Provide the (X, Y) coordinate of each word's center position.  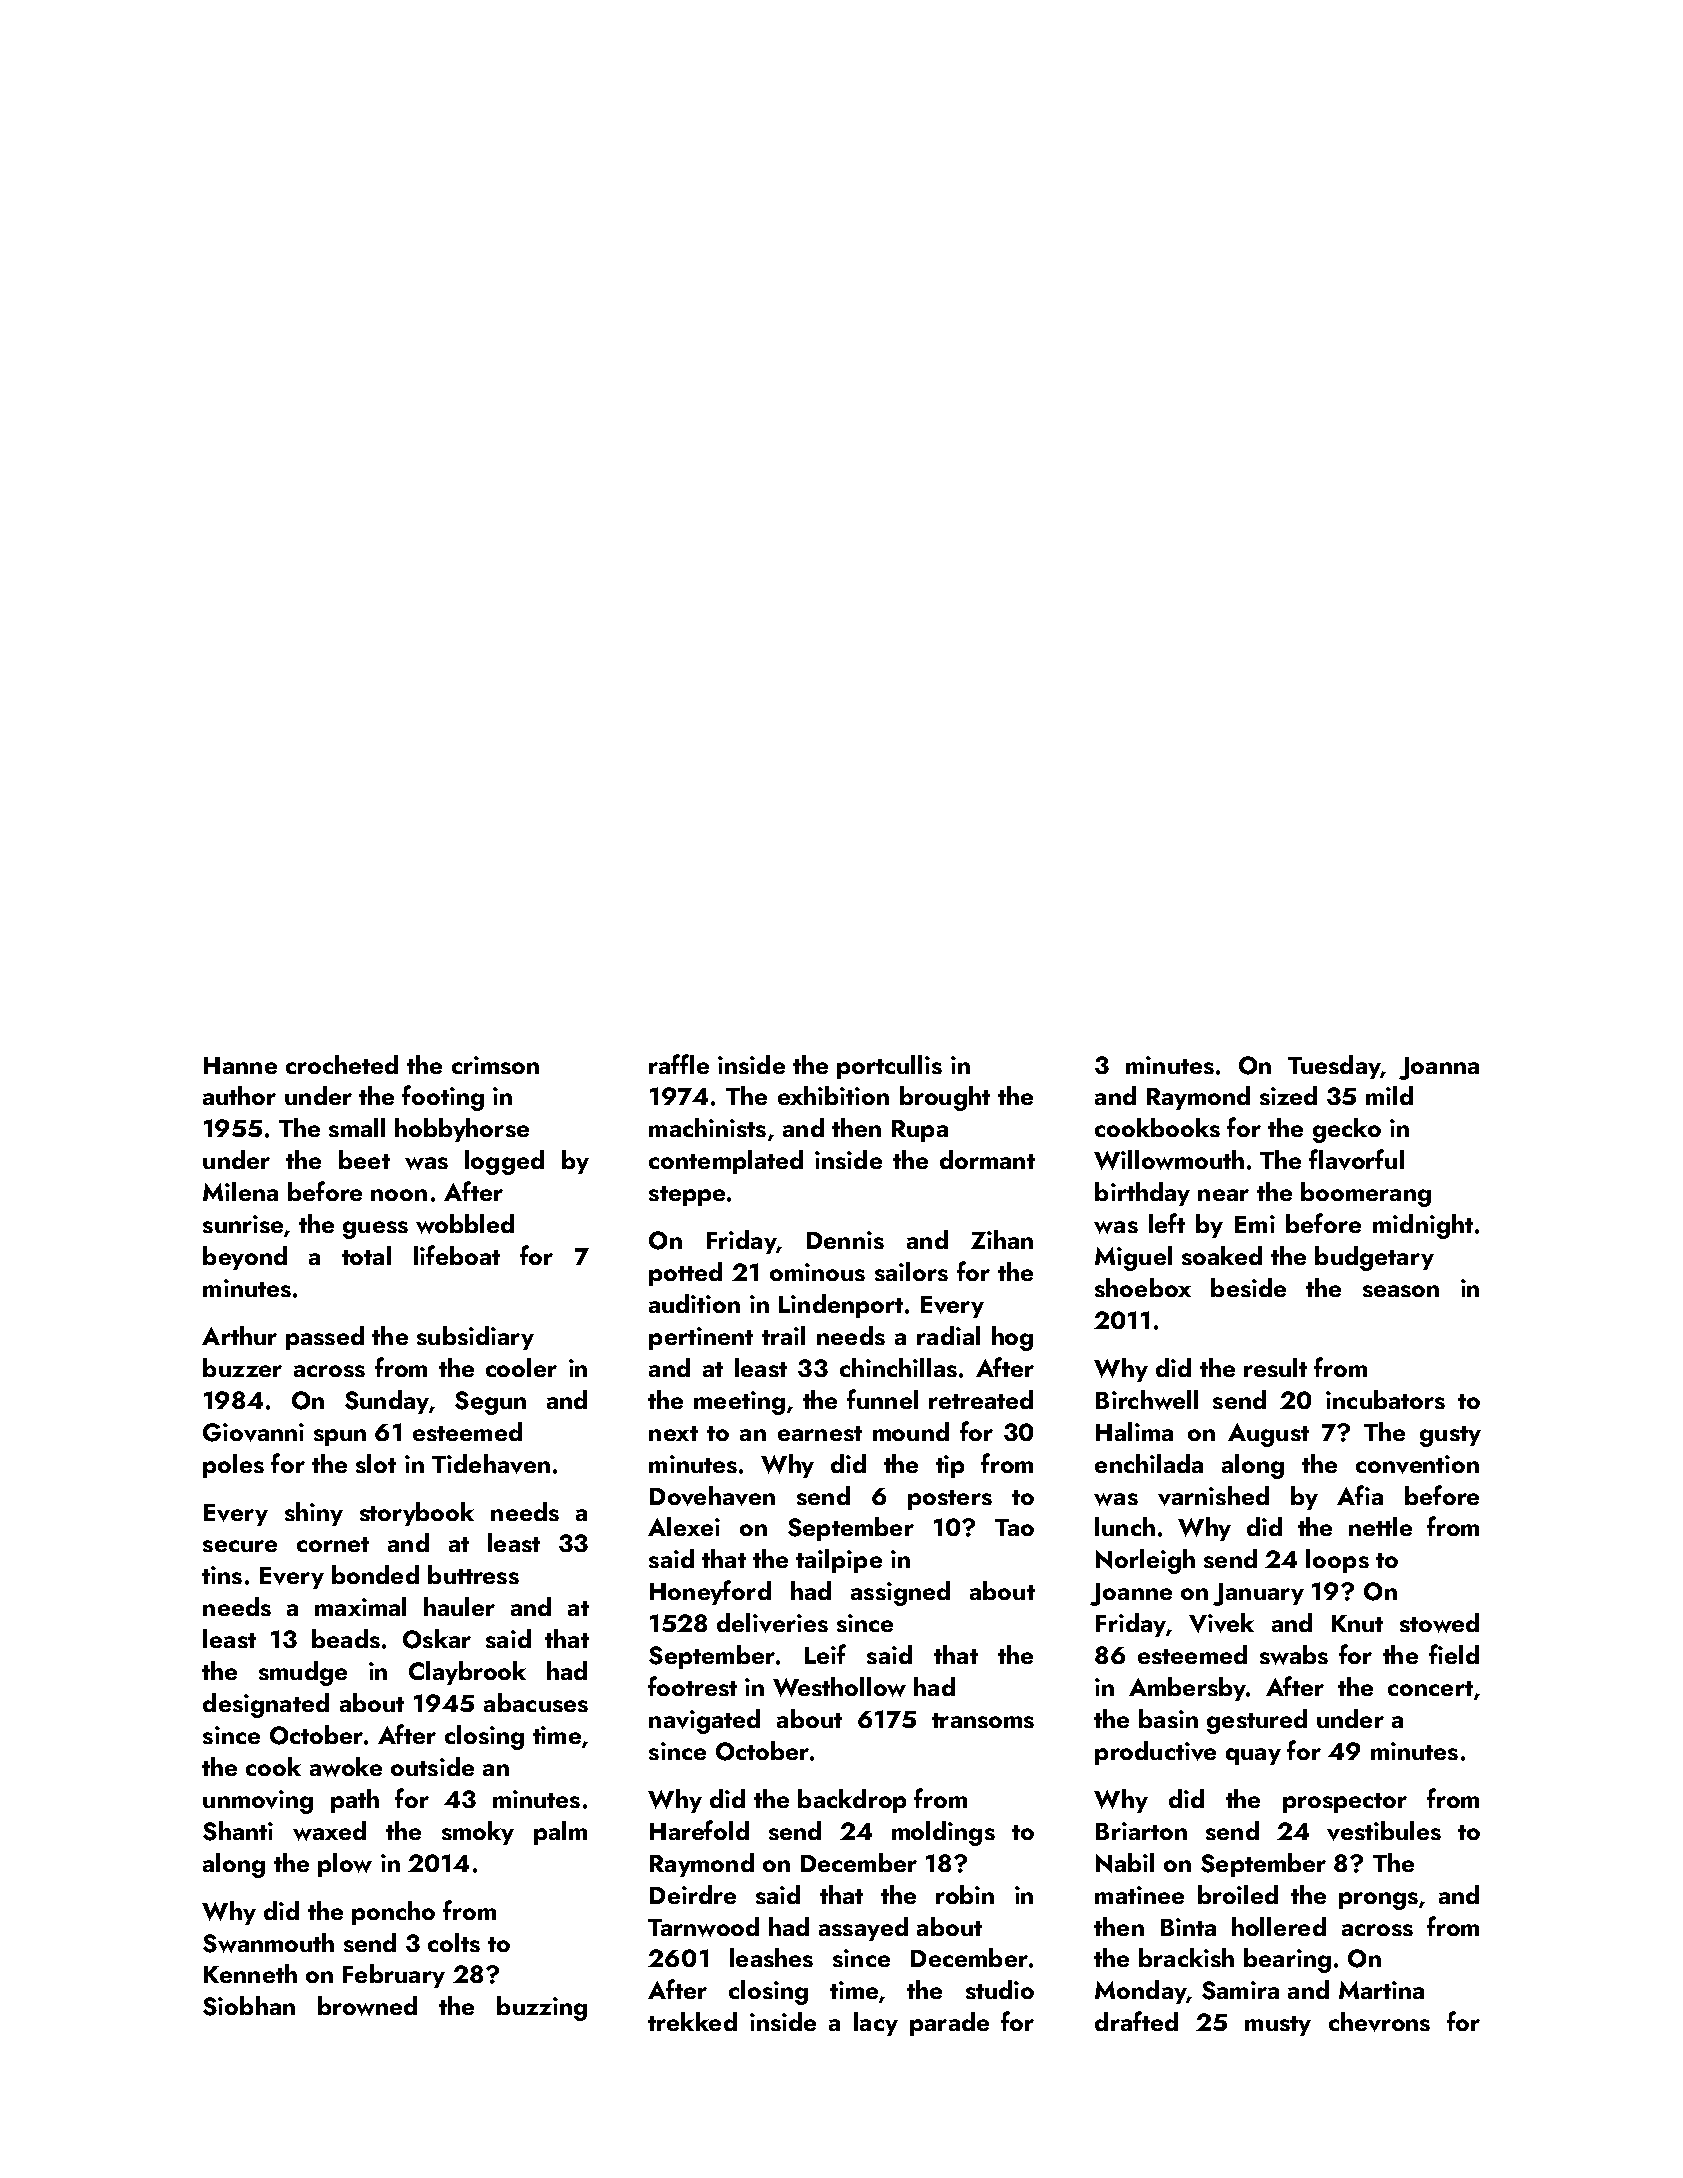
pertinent (701, 1338)
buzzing (542, 2008)
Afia (1360, 1495)
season (1401, 1291)
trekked (692, 2021)
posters (950, 1500)
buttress (473, 1574)
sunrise (243, 1224)
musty (1278, 2026)
